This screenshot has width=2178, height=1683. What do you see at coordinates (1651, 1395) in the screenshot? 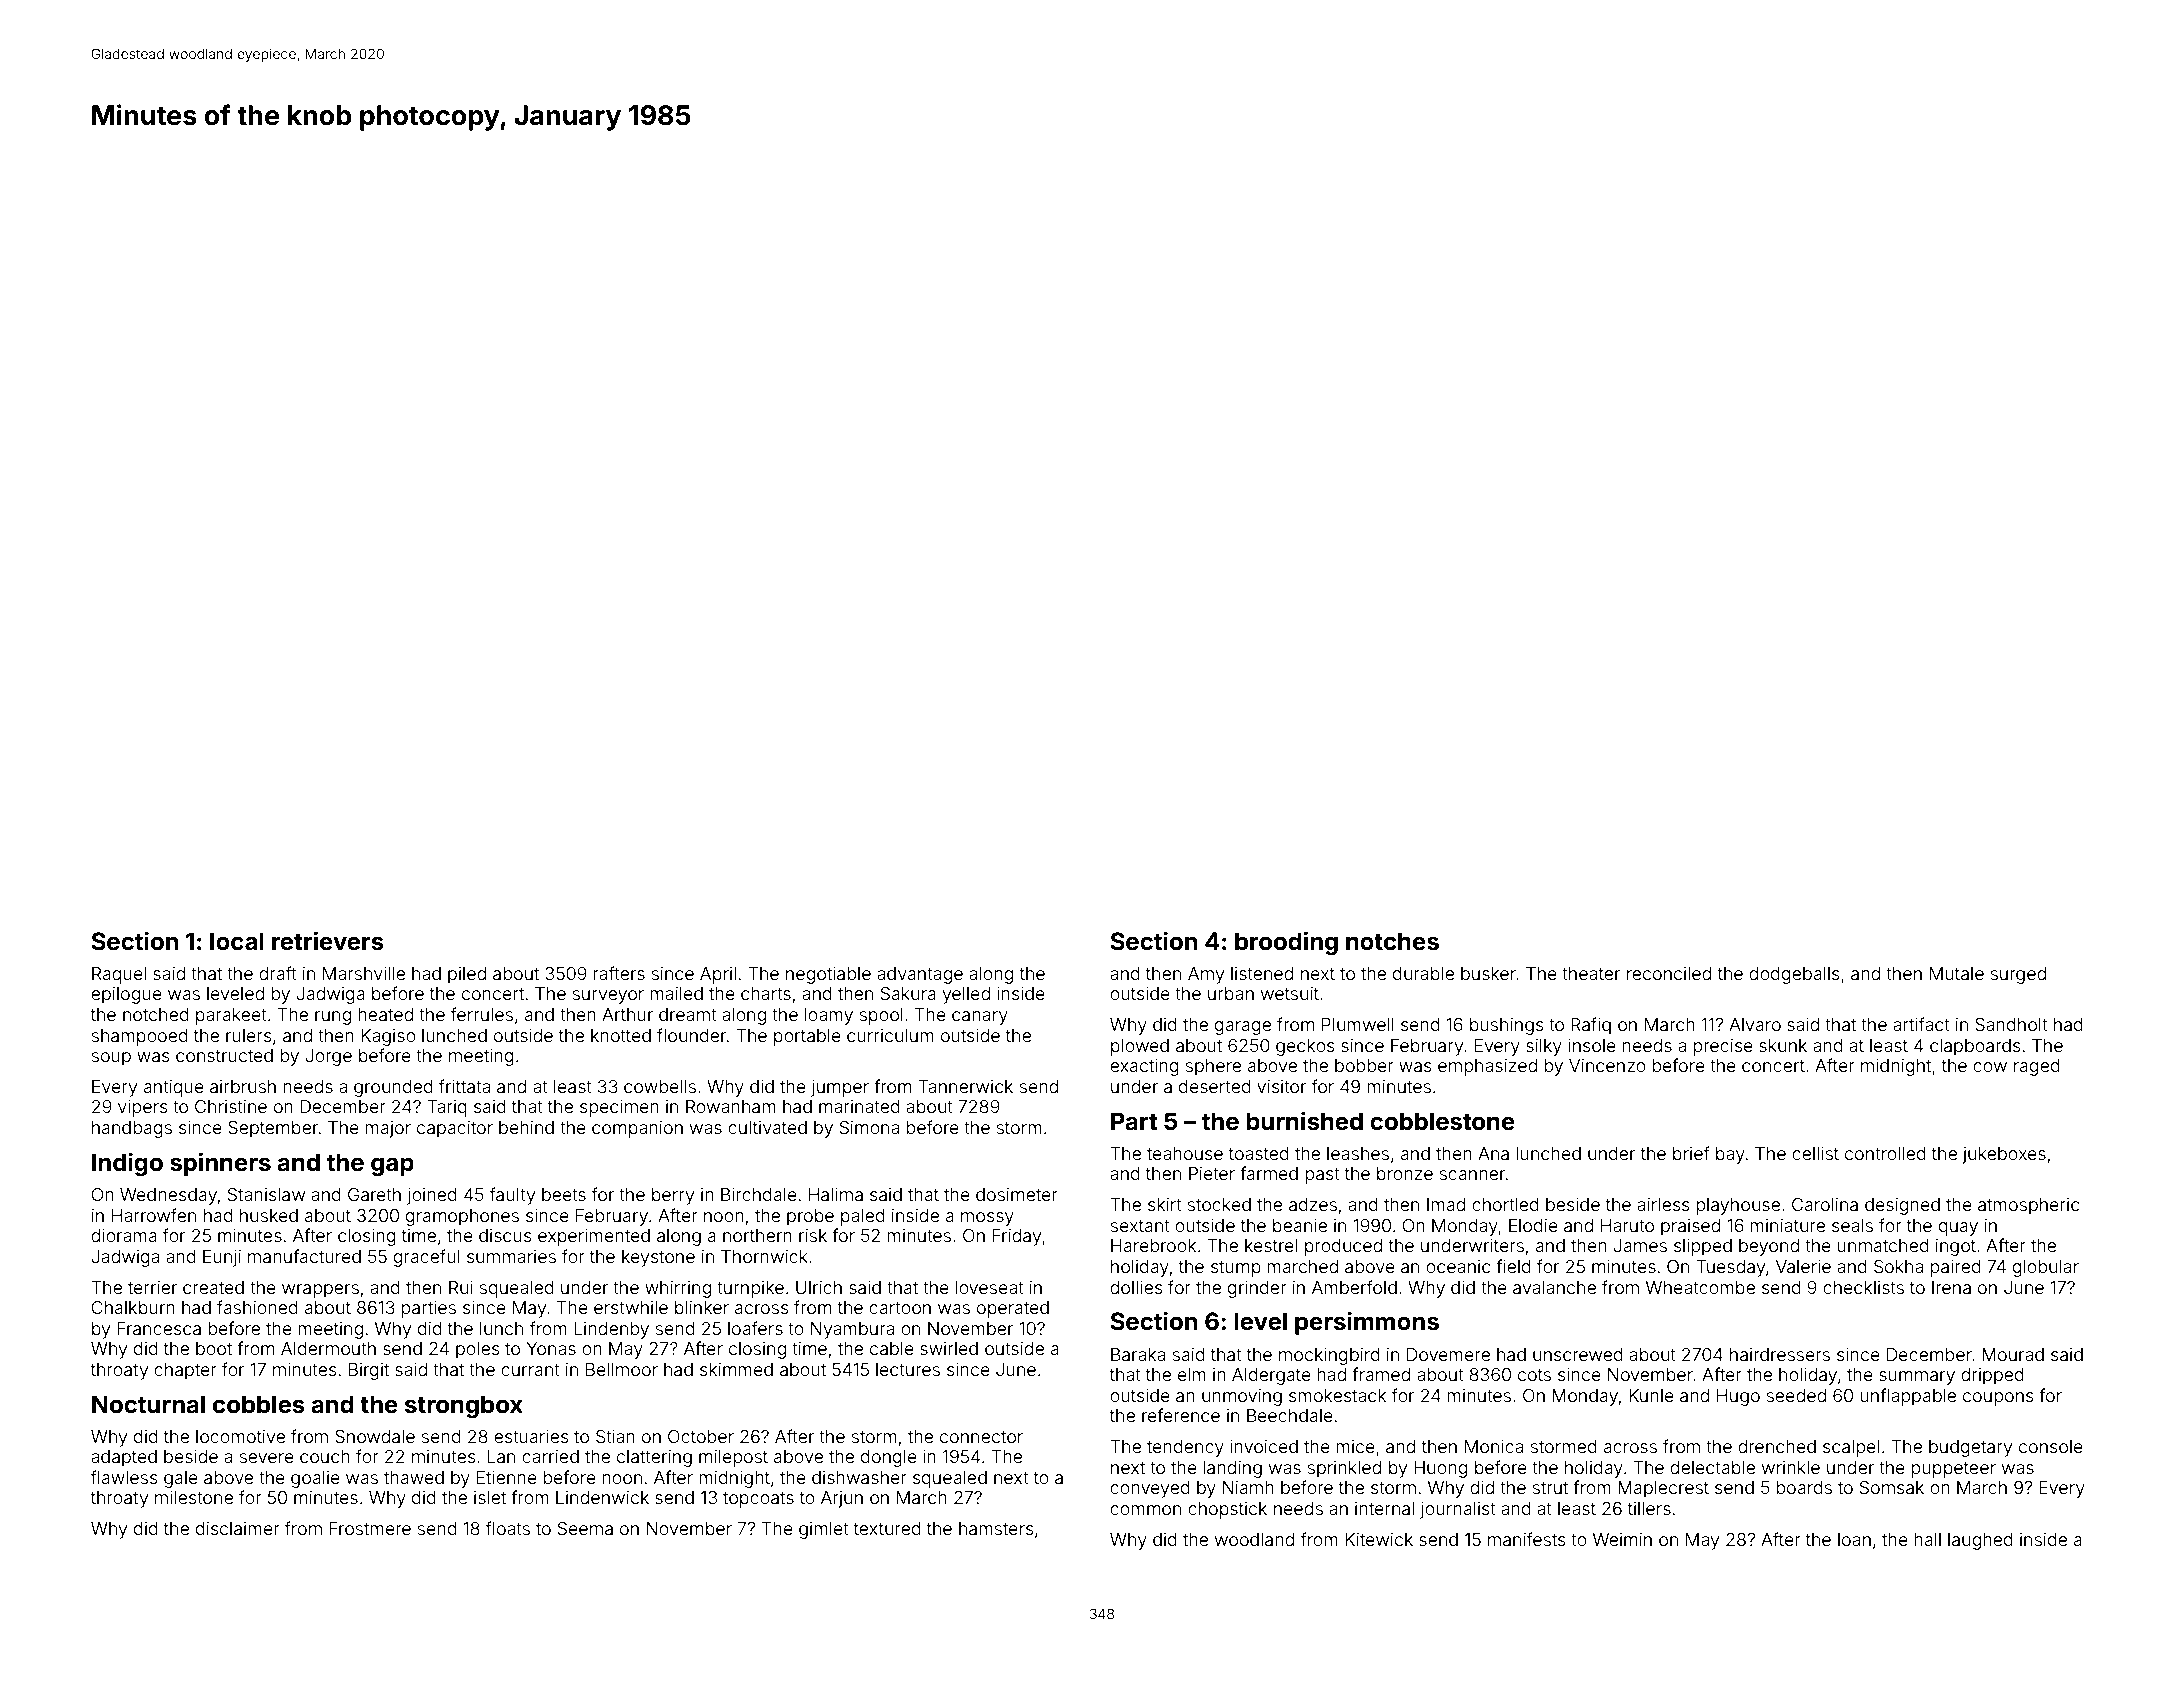
I see `Kunle` at bounding box center [1651, 1395].
